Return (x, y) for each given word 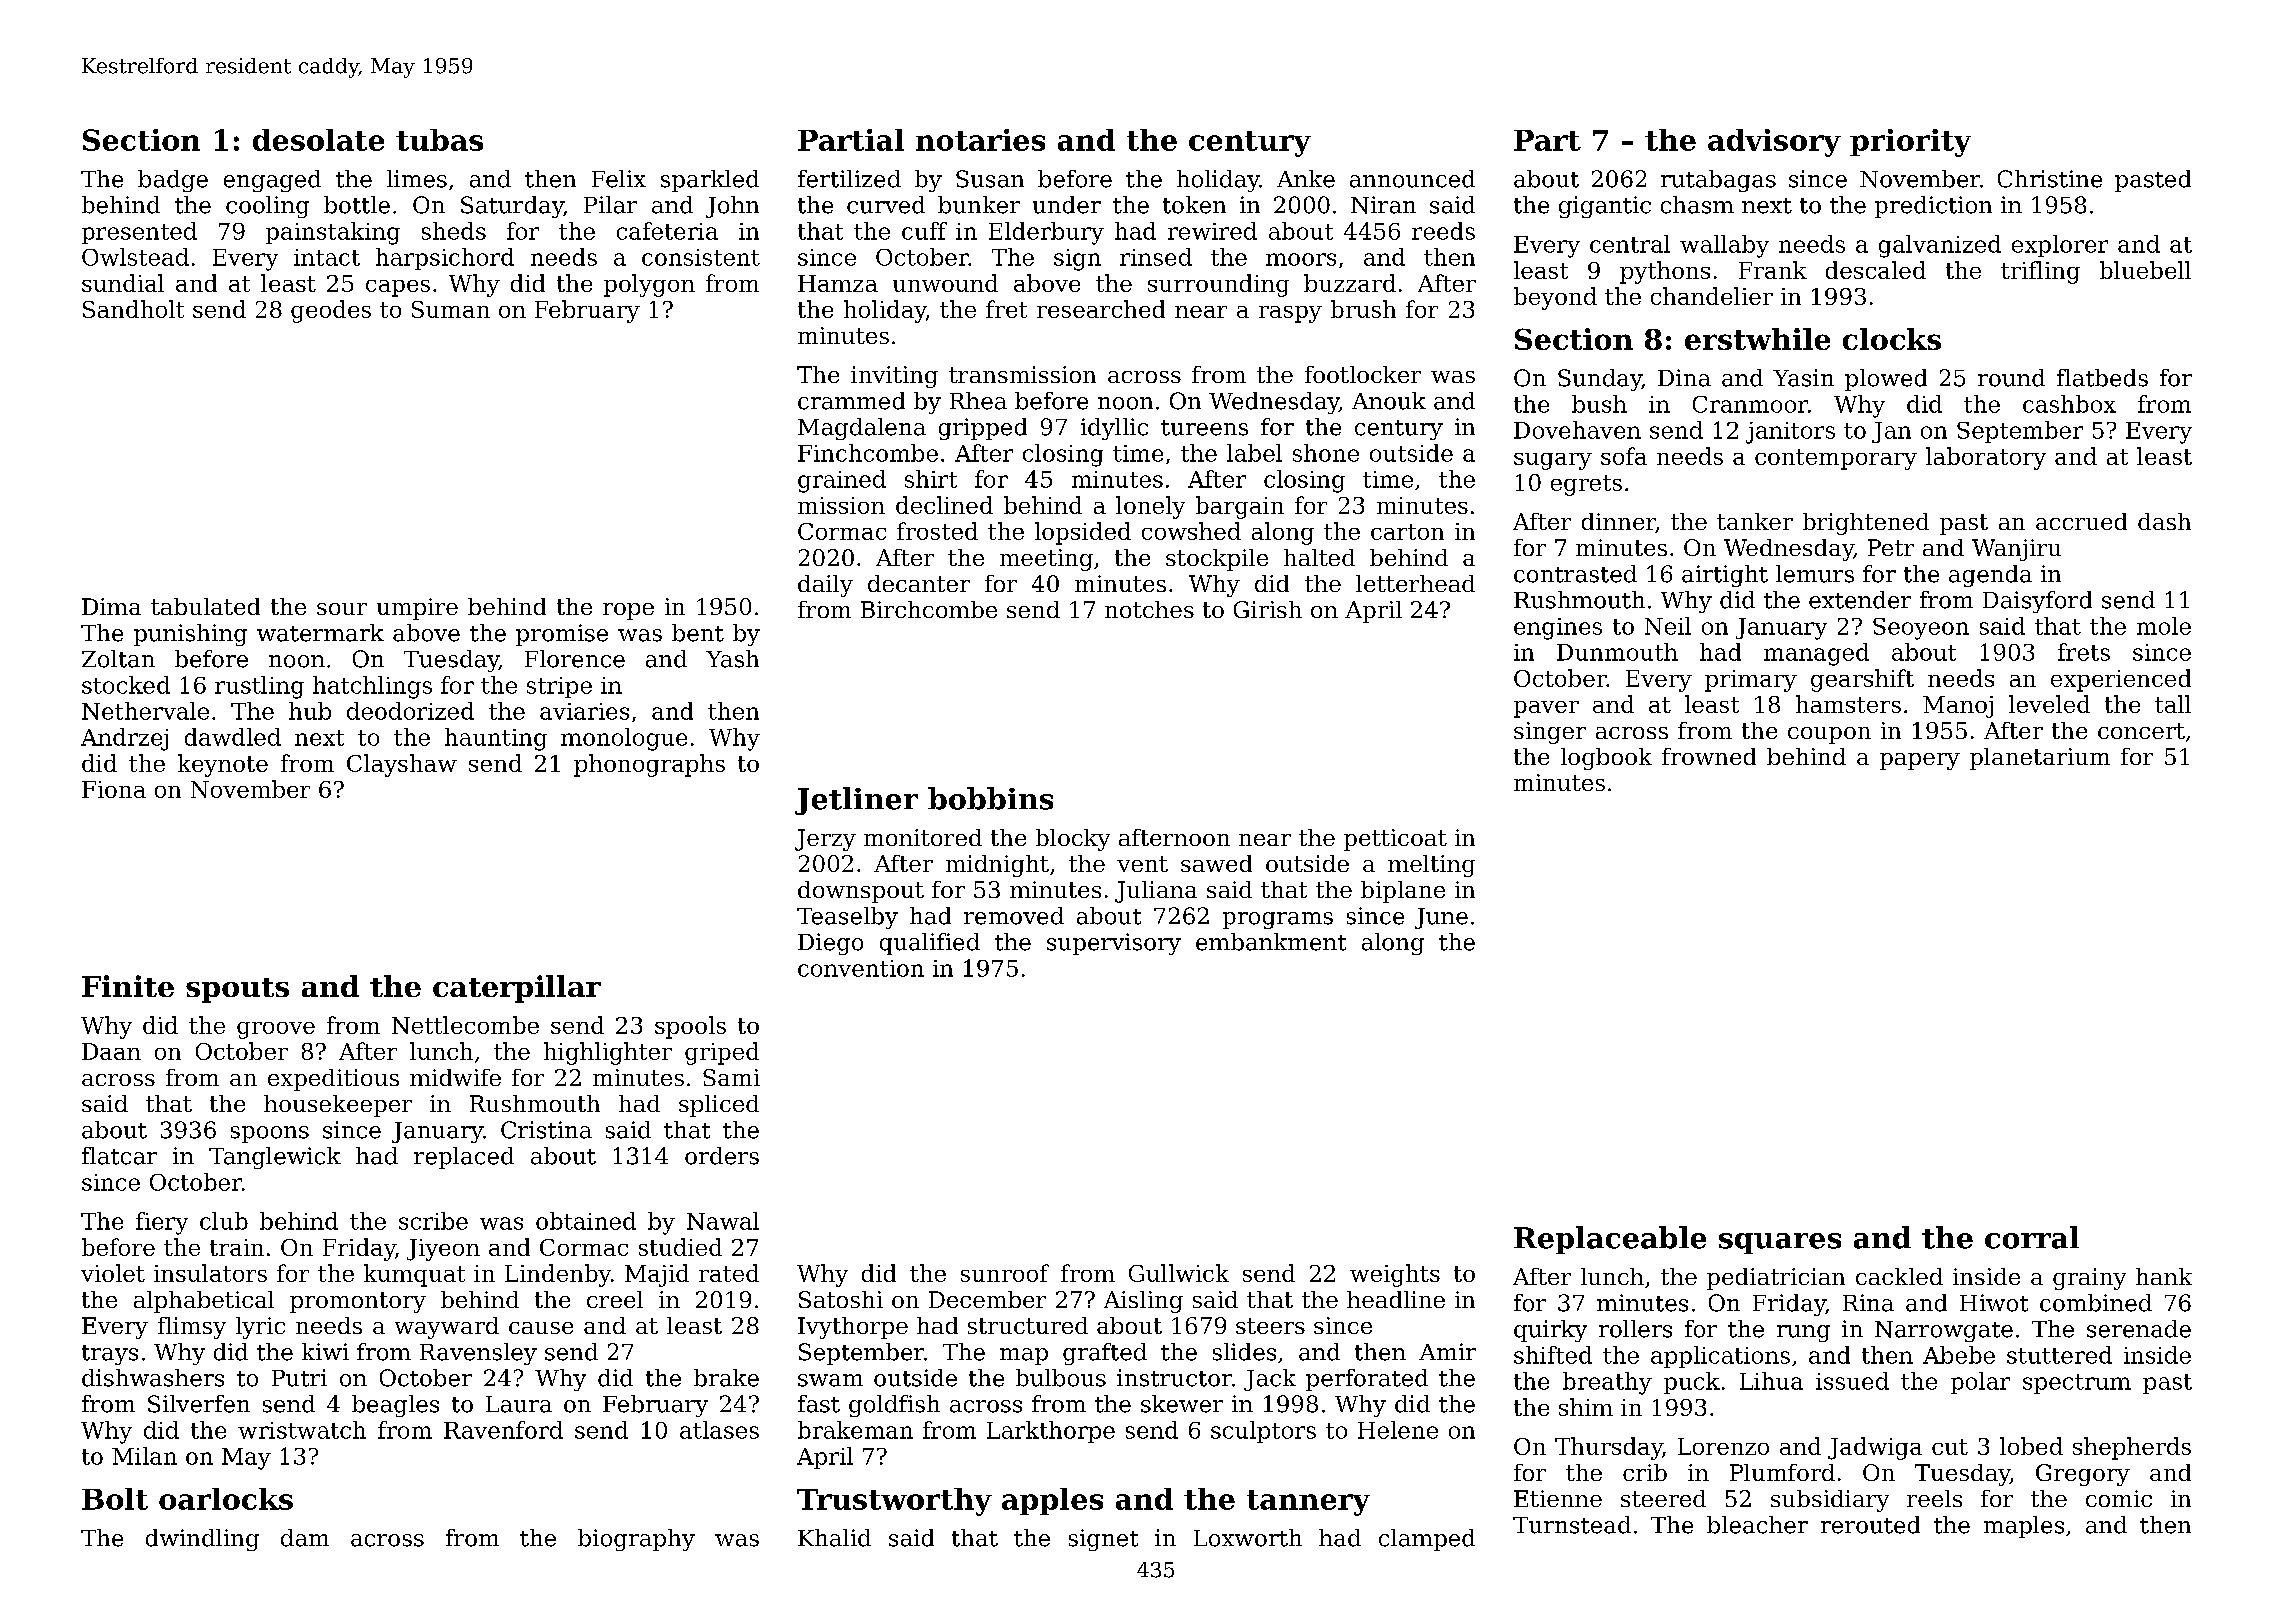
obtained (586, 1221)
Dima (111, 606)
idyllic (1114, 429)
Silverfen (199, 1404)
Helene (1398, 1430)
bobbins (990, 798)
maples (2024, 1527)
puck (1692, 1383)
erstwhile (1757, 339)
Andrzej (124, 739)
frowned (1709, 756)
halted (1319, 557)
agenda (1990, 576)
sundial (123, 283)
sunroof (1005, 1273)
